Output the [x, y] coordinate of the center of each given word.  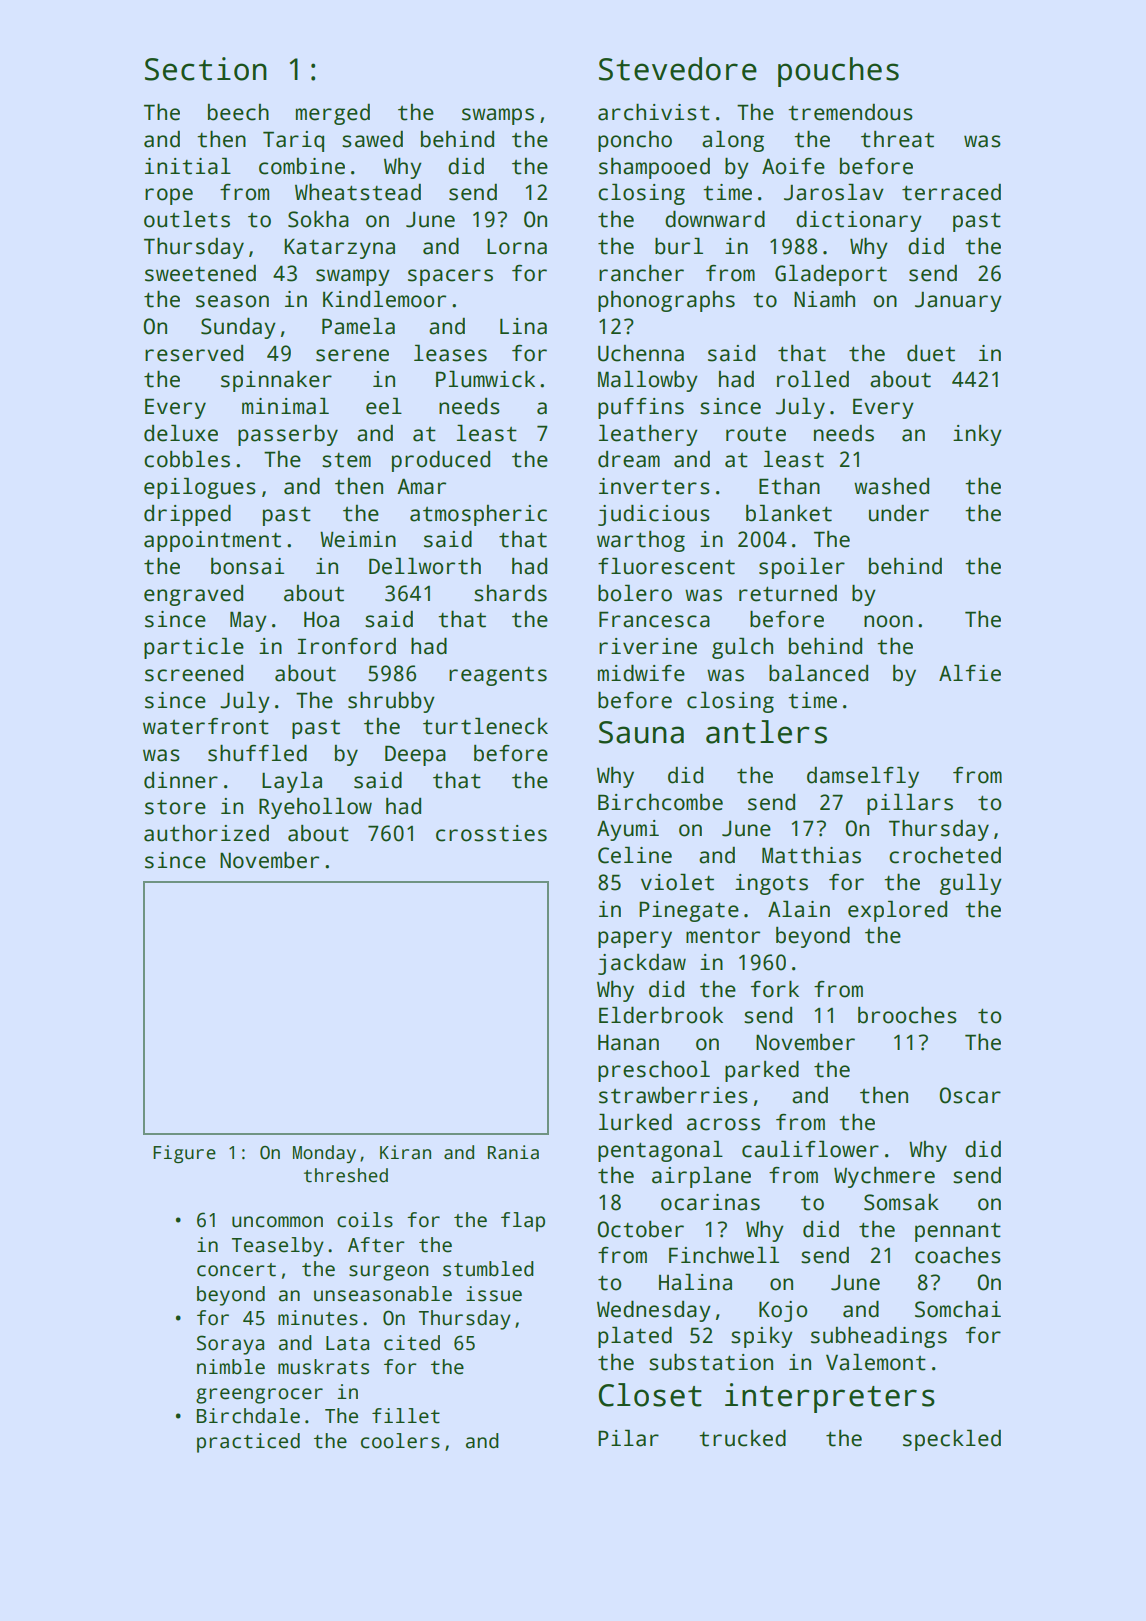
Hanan [628, 1043]
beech [238, 112]
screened [194, 673]
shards [510, 593]
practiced [248, 1443]
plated [635, 1337]
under [899, 513]
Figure [184, 1154]
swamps [498, 116]
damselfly [863, 777]
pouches [838, 72]
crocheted [945, 855]
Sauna [641, 732]
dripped [187, 515]
